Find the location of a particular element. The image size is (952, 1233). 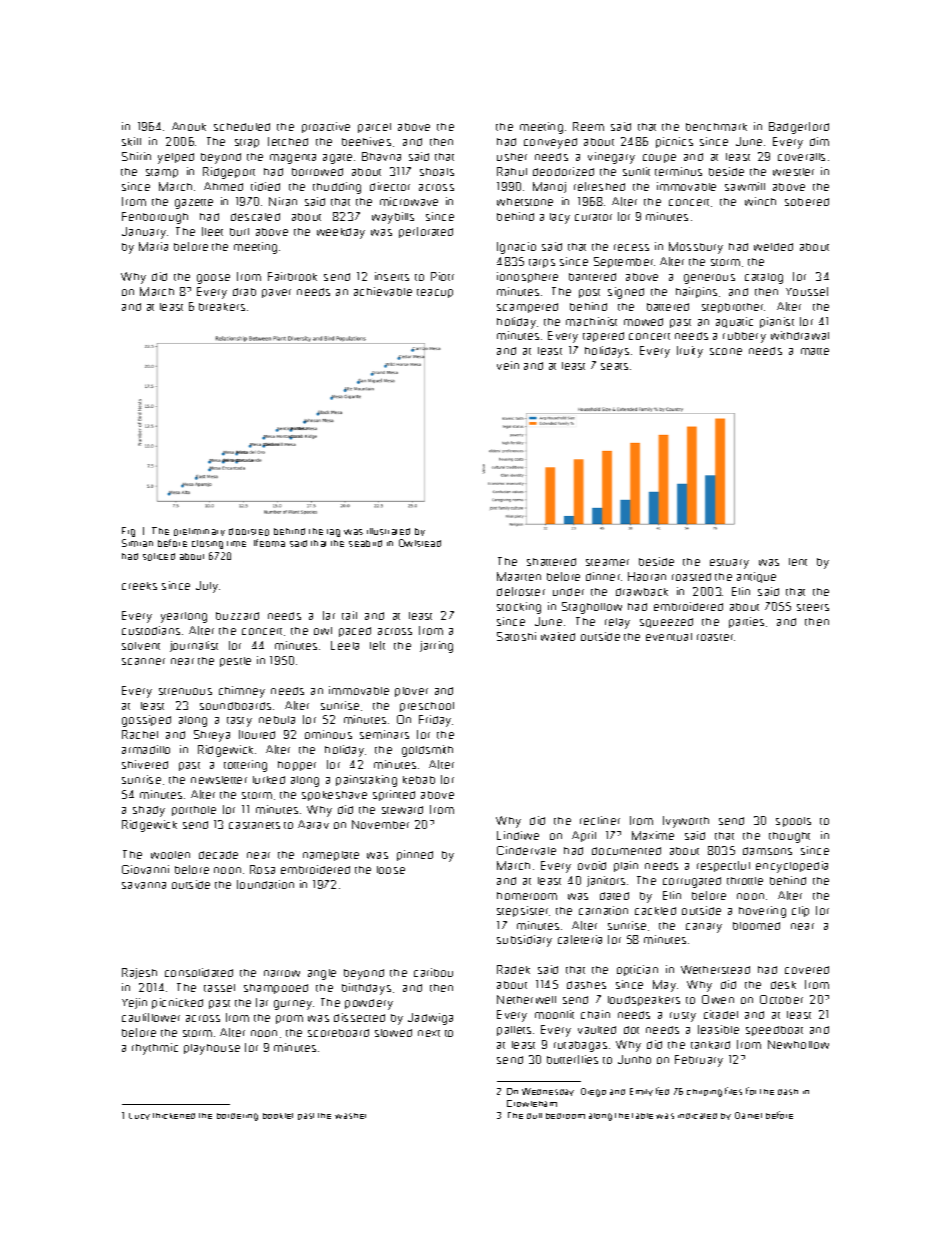

fruity is located at coordinates (690, 352).
